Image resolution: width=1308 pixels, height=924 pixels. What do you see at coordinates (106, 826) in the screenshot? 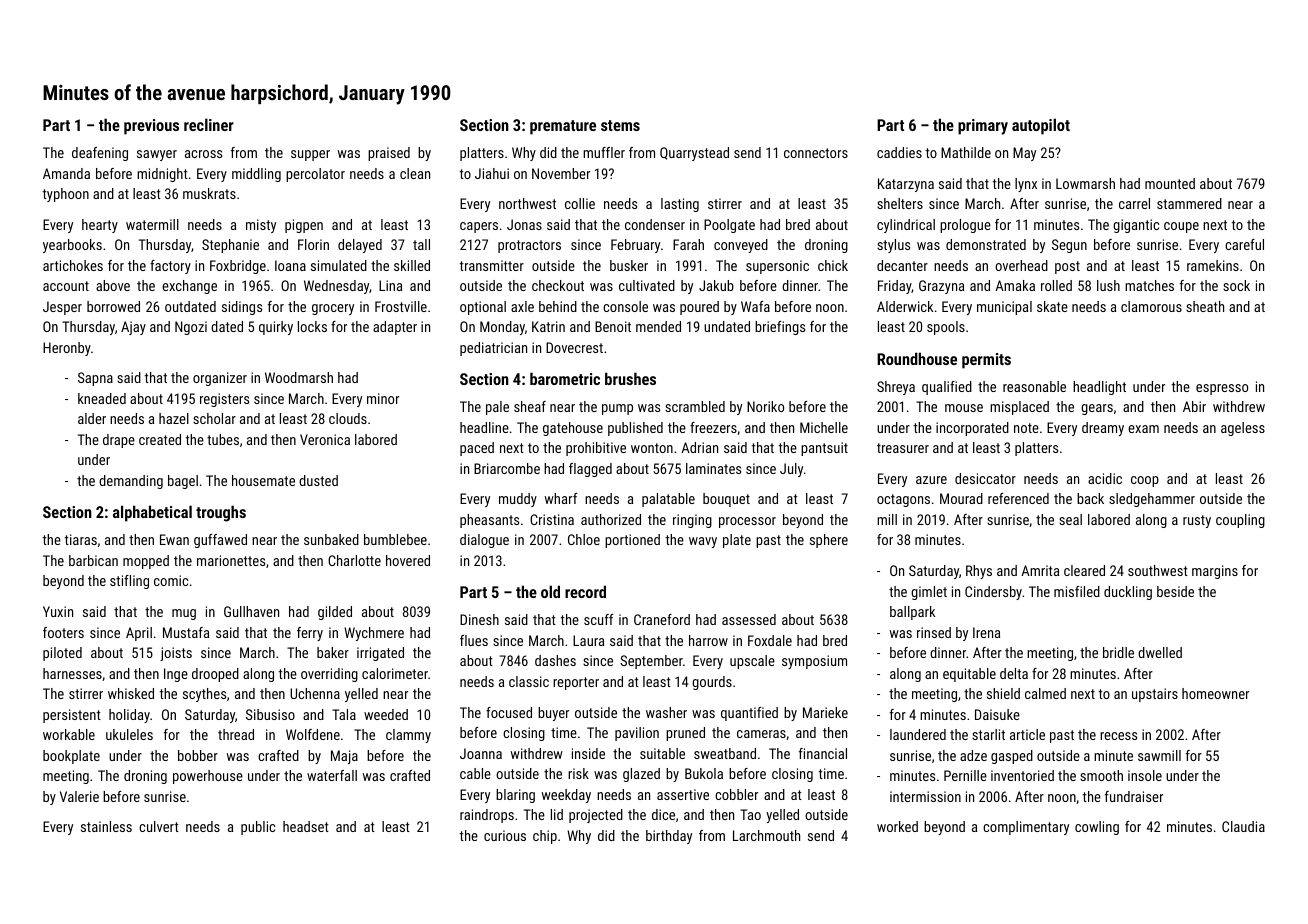
I see `stainless` at bounding box center [106, 826].
